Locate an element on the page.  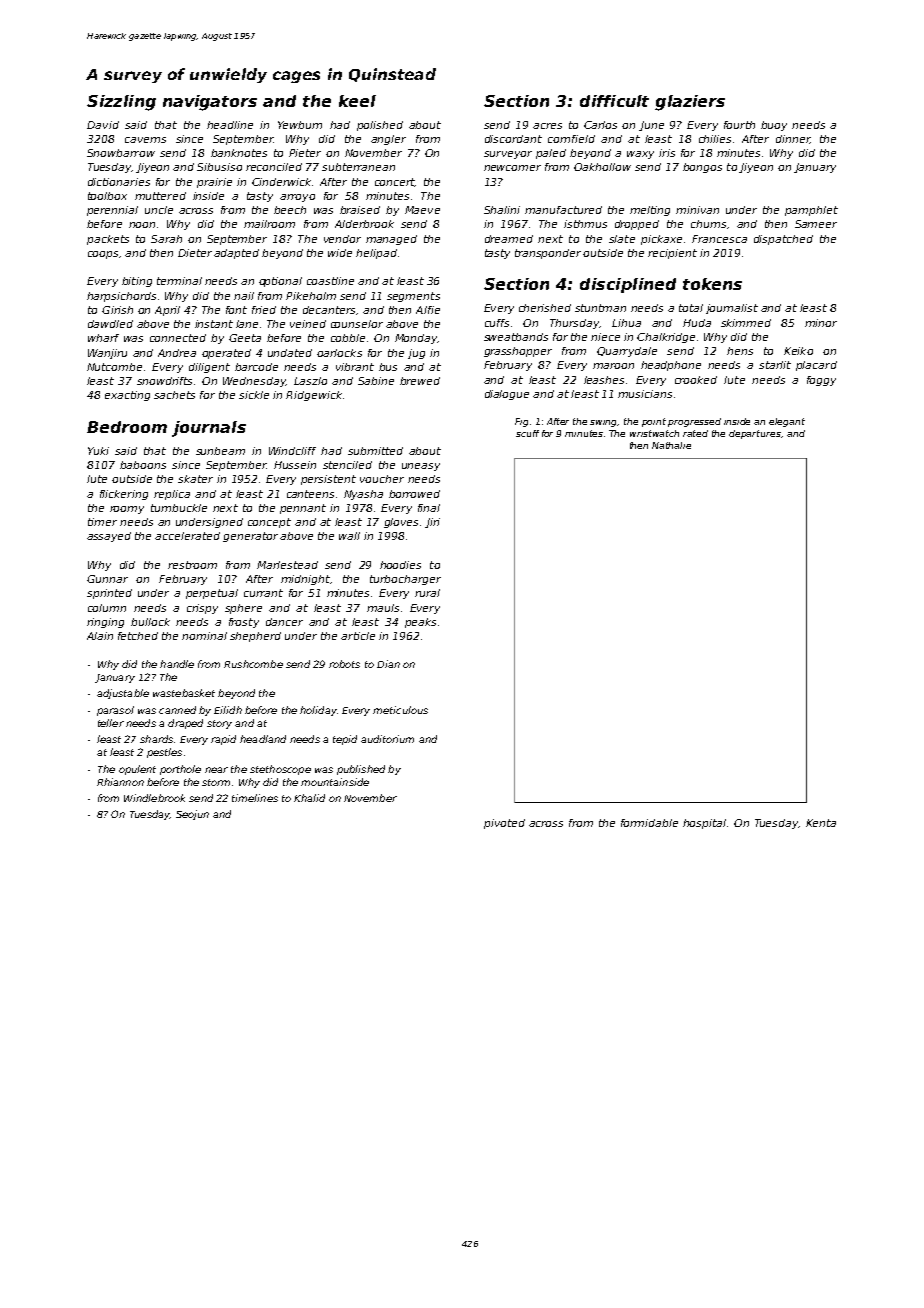
difficult is located at coordinates (614, 101).
